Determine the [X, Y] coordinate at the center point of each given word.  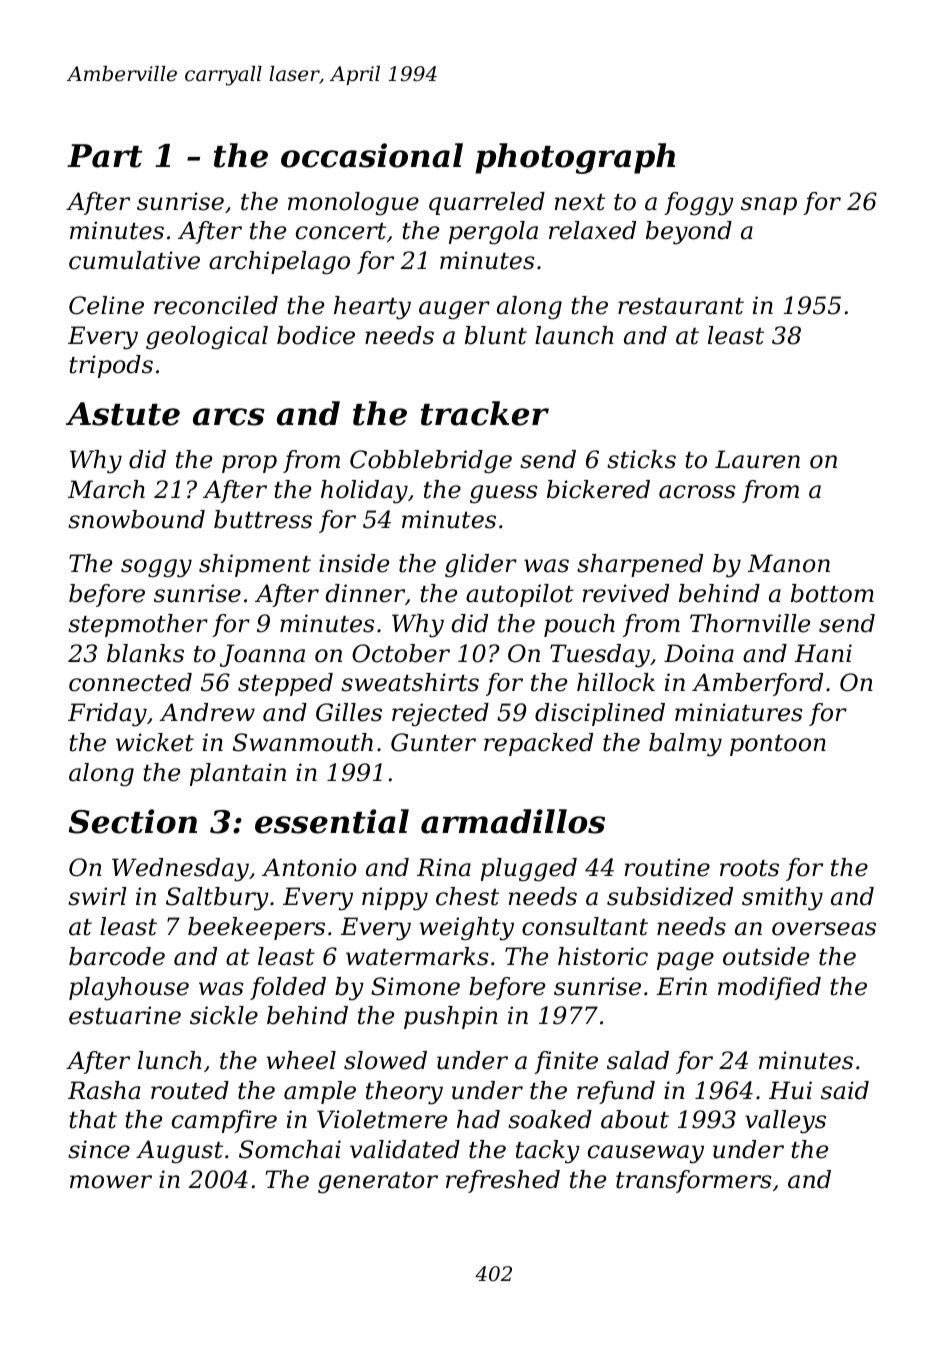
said [845, 1090]
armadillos [513, 821]
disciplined [600, 714]
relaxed [592, 230]
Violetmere [382, 1119]
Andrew [207, 712]
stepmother [138, 625]
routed [190, 1090]
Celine [106, 305]
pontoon [778, 745]
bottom [832, 593]
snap [769, 206]
